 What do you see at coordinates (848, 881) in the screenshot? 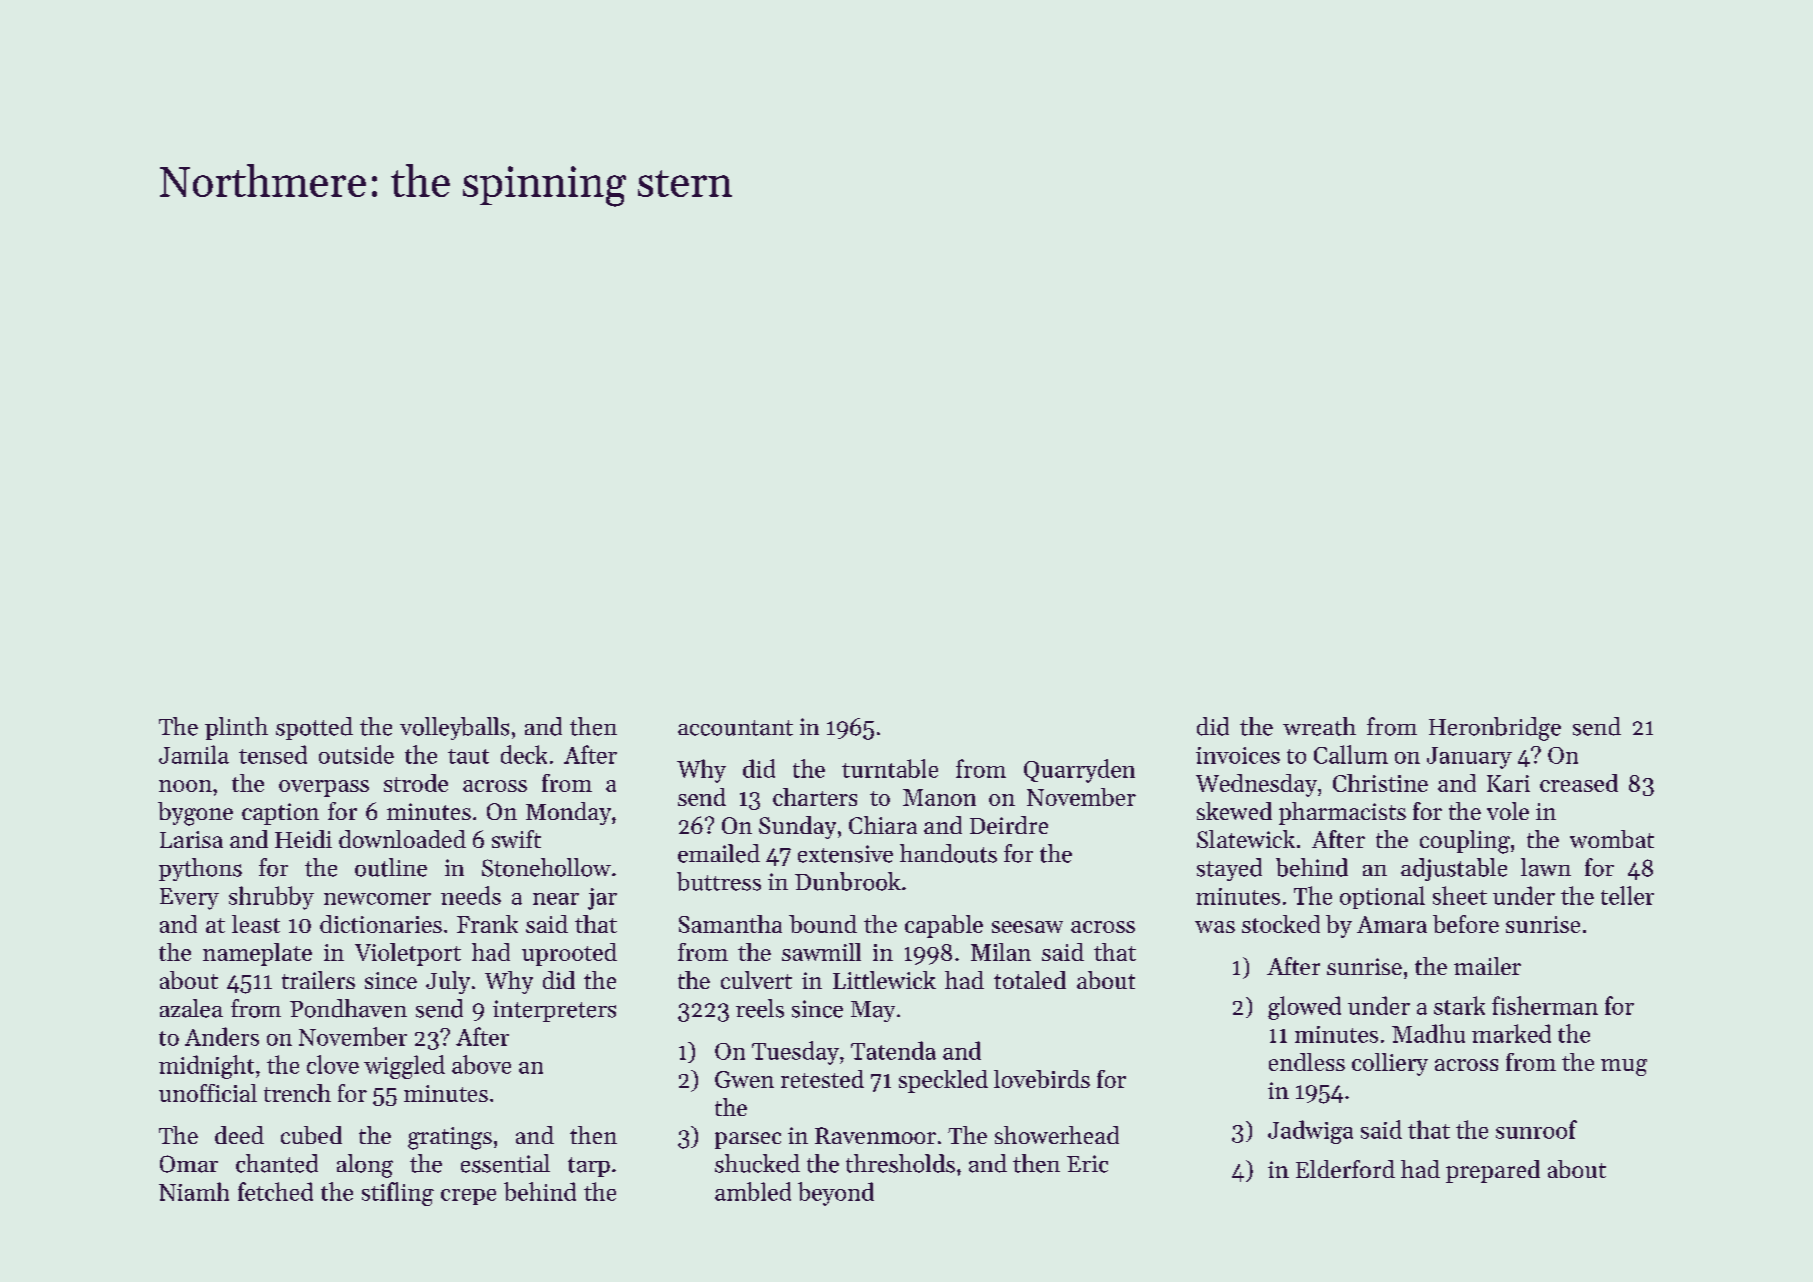
I see `Dunbrook` at bounding box center [848, 881].
